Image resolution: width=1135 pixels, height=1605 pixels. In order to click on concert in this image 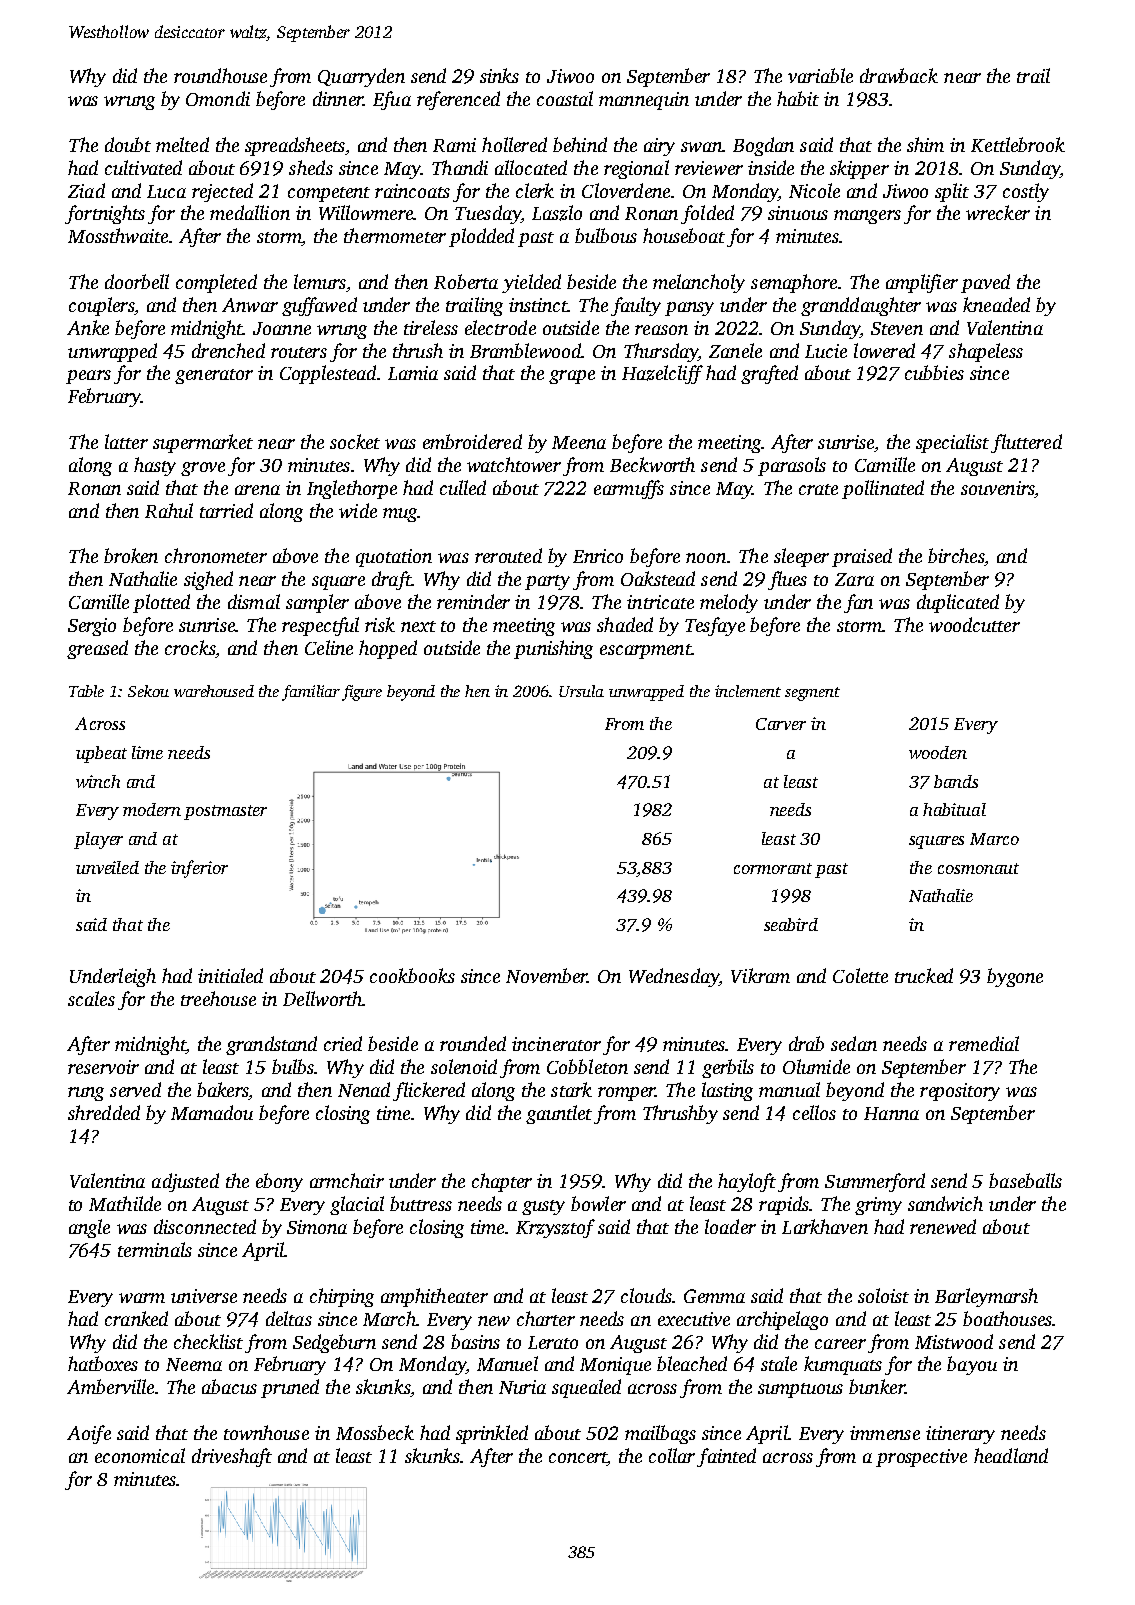, I will do `click(578, 1459)`.
